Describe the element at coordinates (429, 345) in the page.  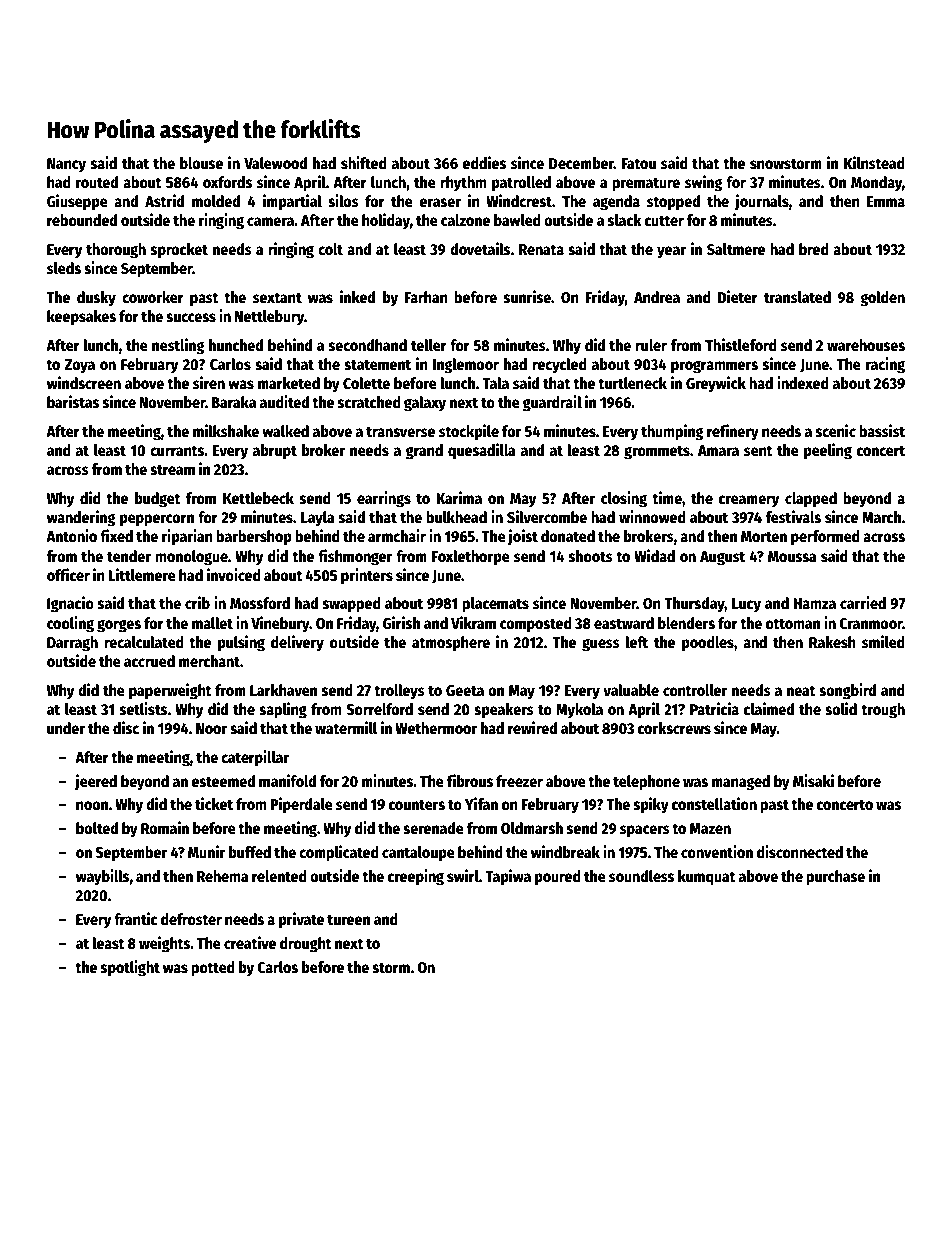
I see `teller` at that location.
